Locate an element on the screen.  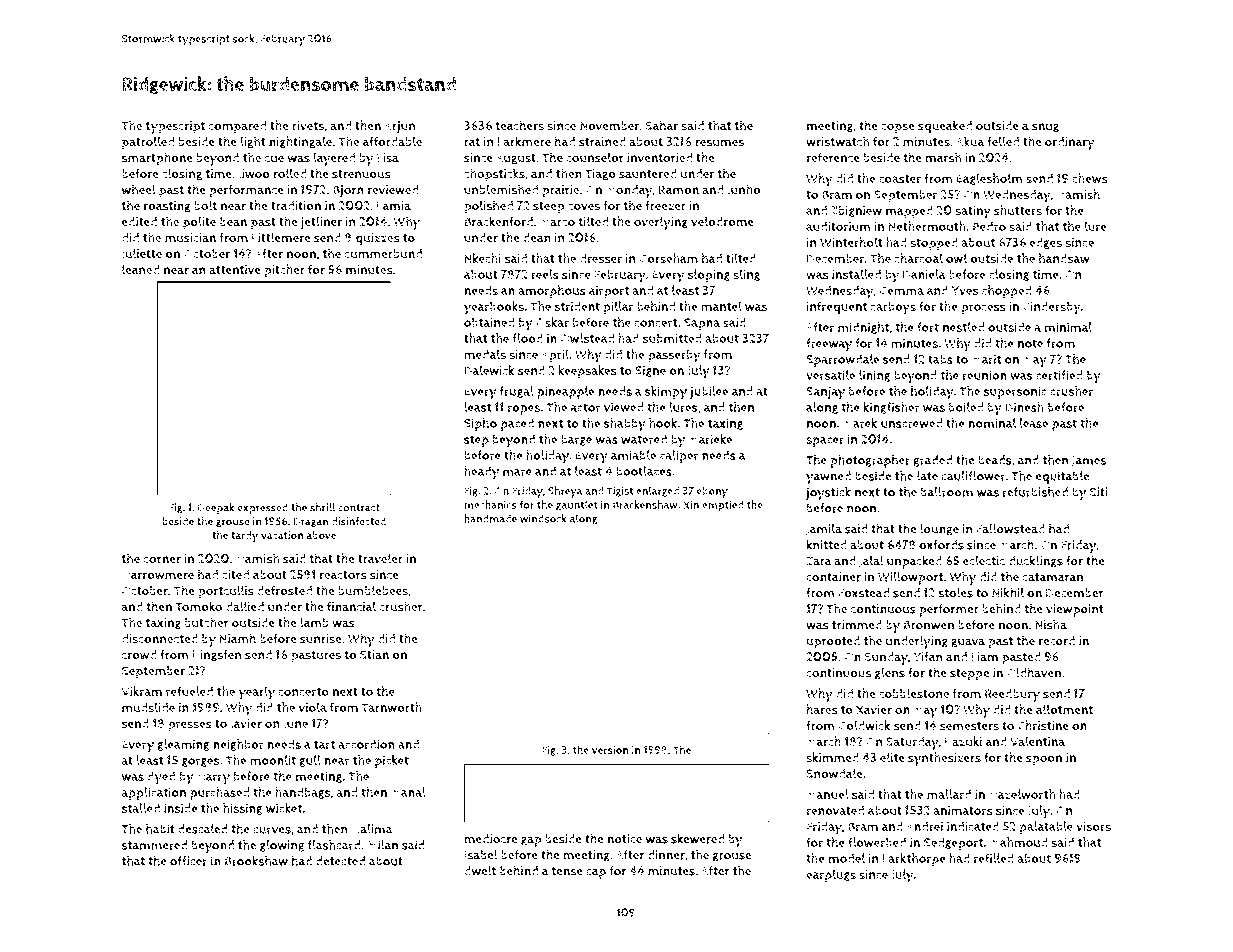
ballroom is located at coordinates (947, 492).
